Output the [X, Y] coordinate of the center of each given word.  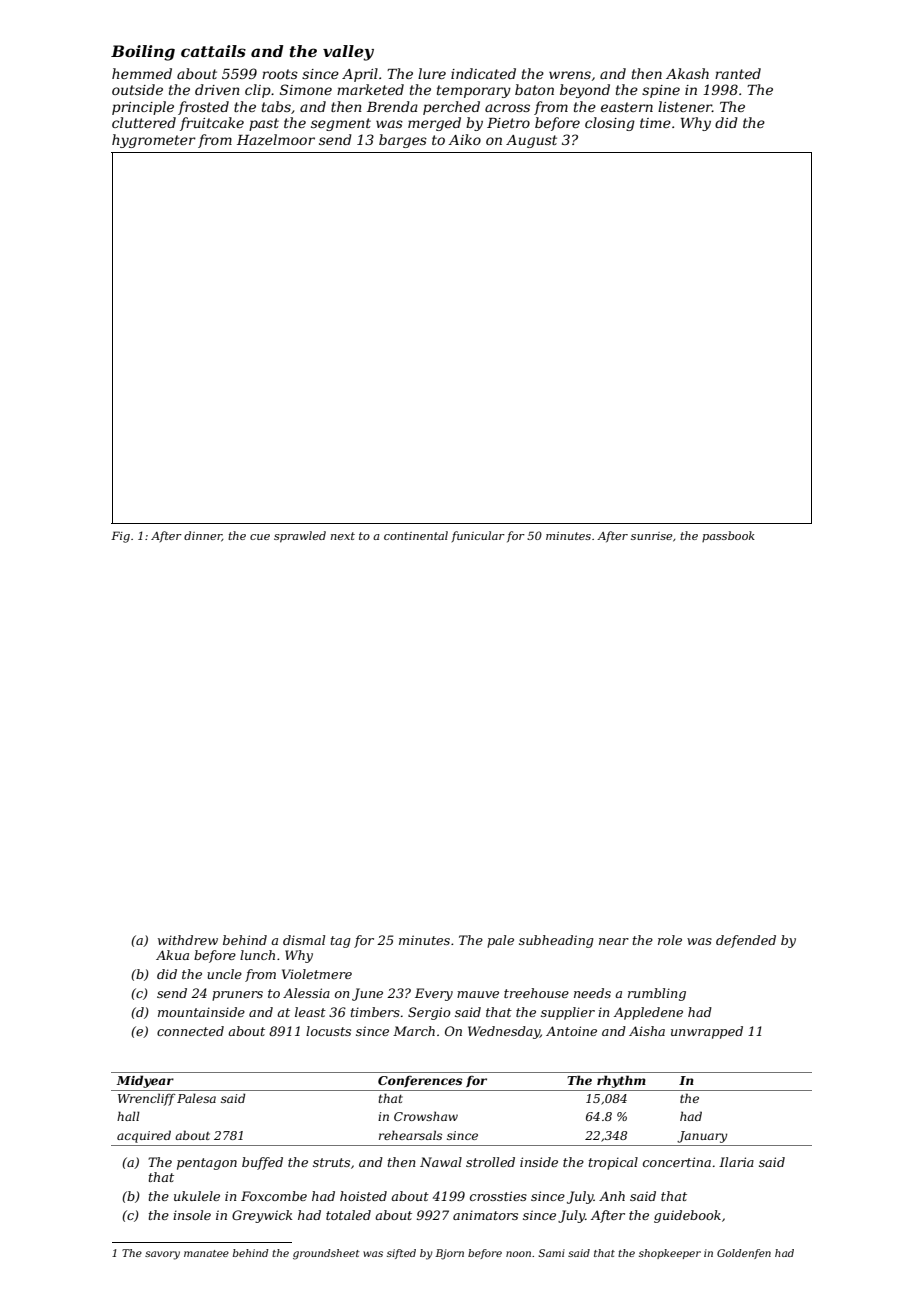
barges [403, 141]
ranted [738, 73]
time [655, 123]
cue [260, 537]
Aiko [464, 139]
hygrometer [154, 141]
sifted [401, 1254]
